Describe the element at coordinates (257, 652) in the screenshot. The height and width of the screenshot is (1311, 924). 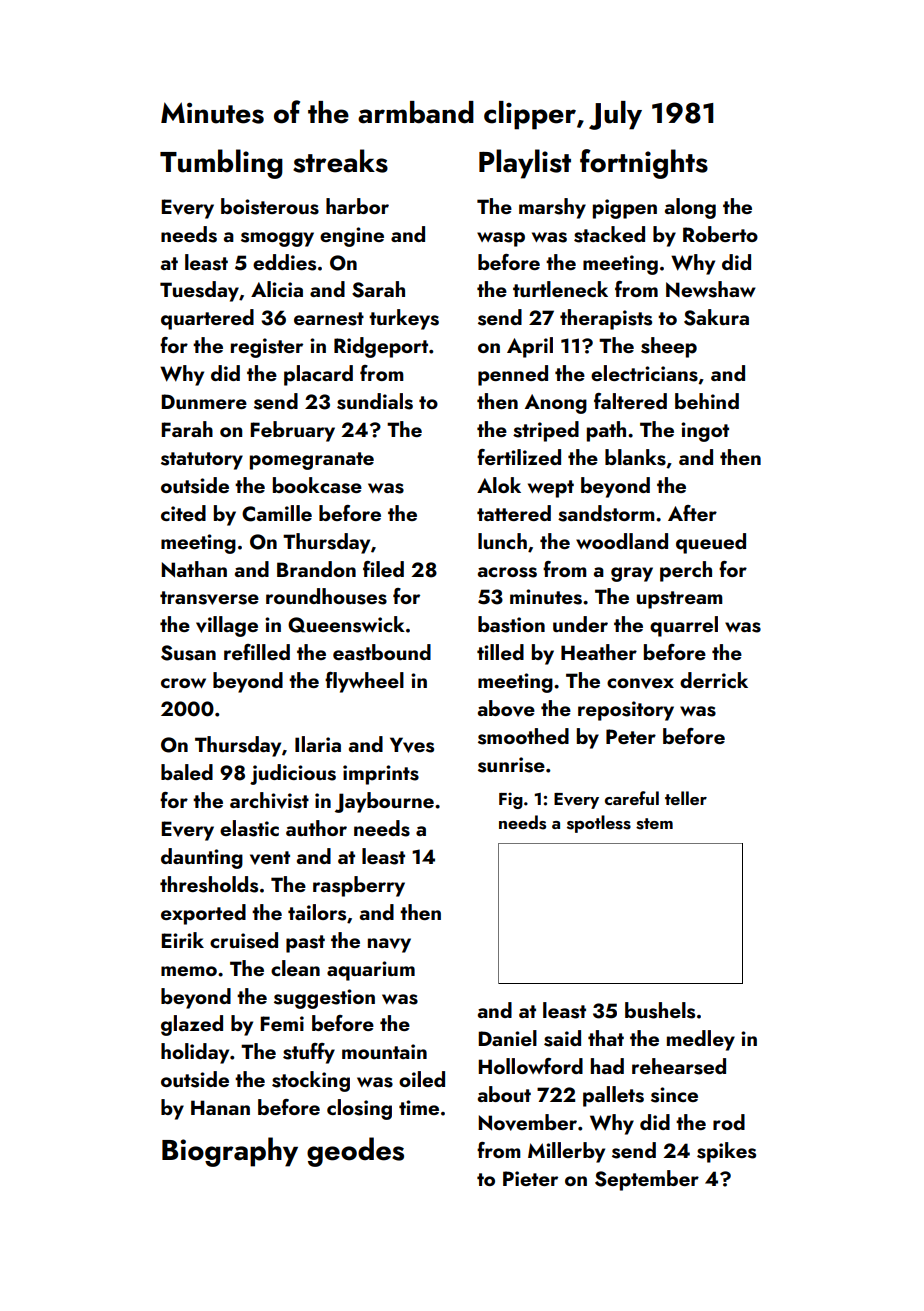
I see `refilled` at that location.
